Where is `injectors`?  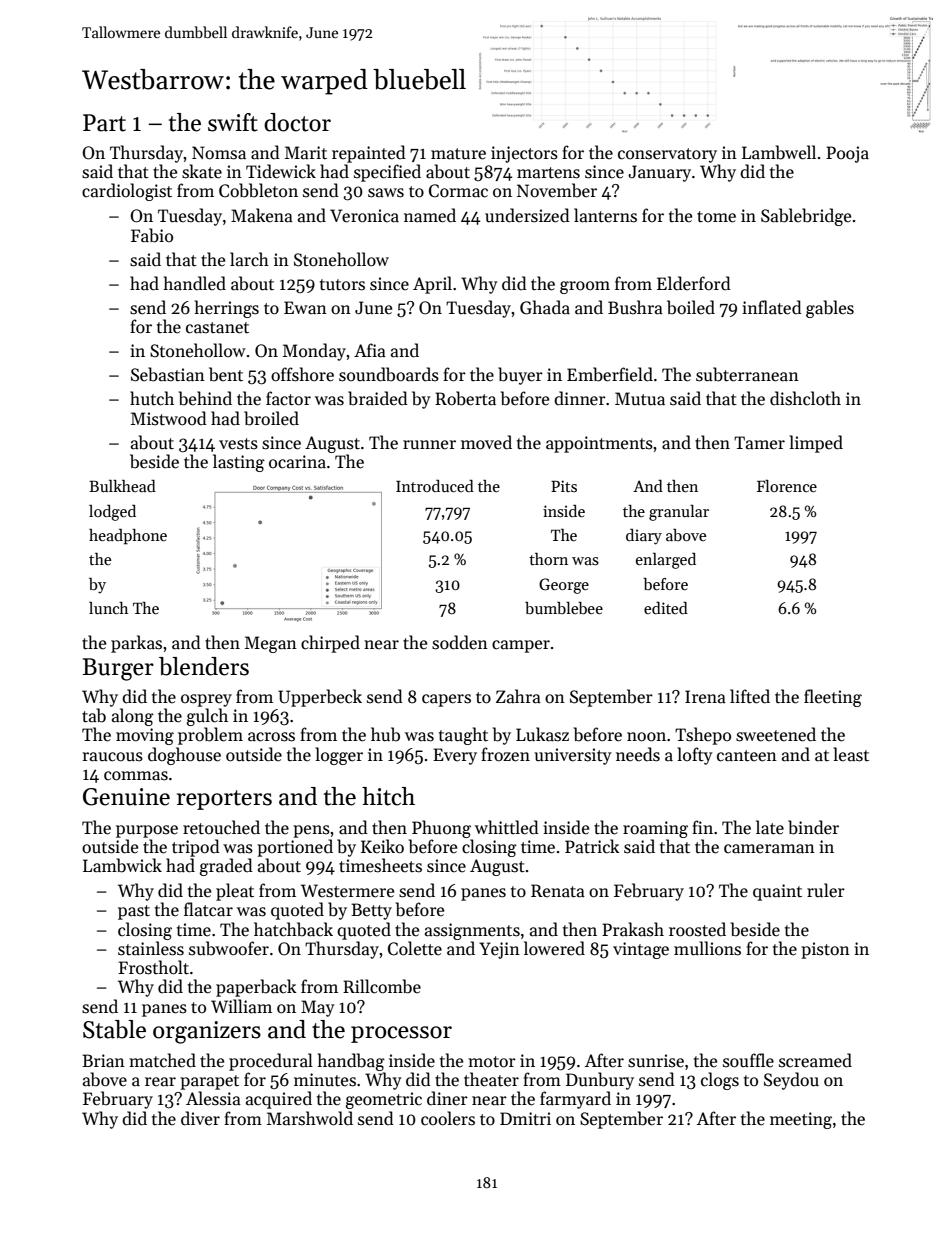 injectors is located at coordinates (524, 154).
